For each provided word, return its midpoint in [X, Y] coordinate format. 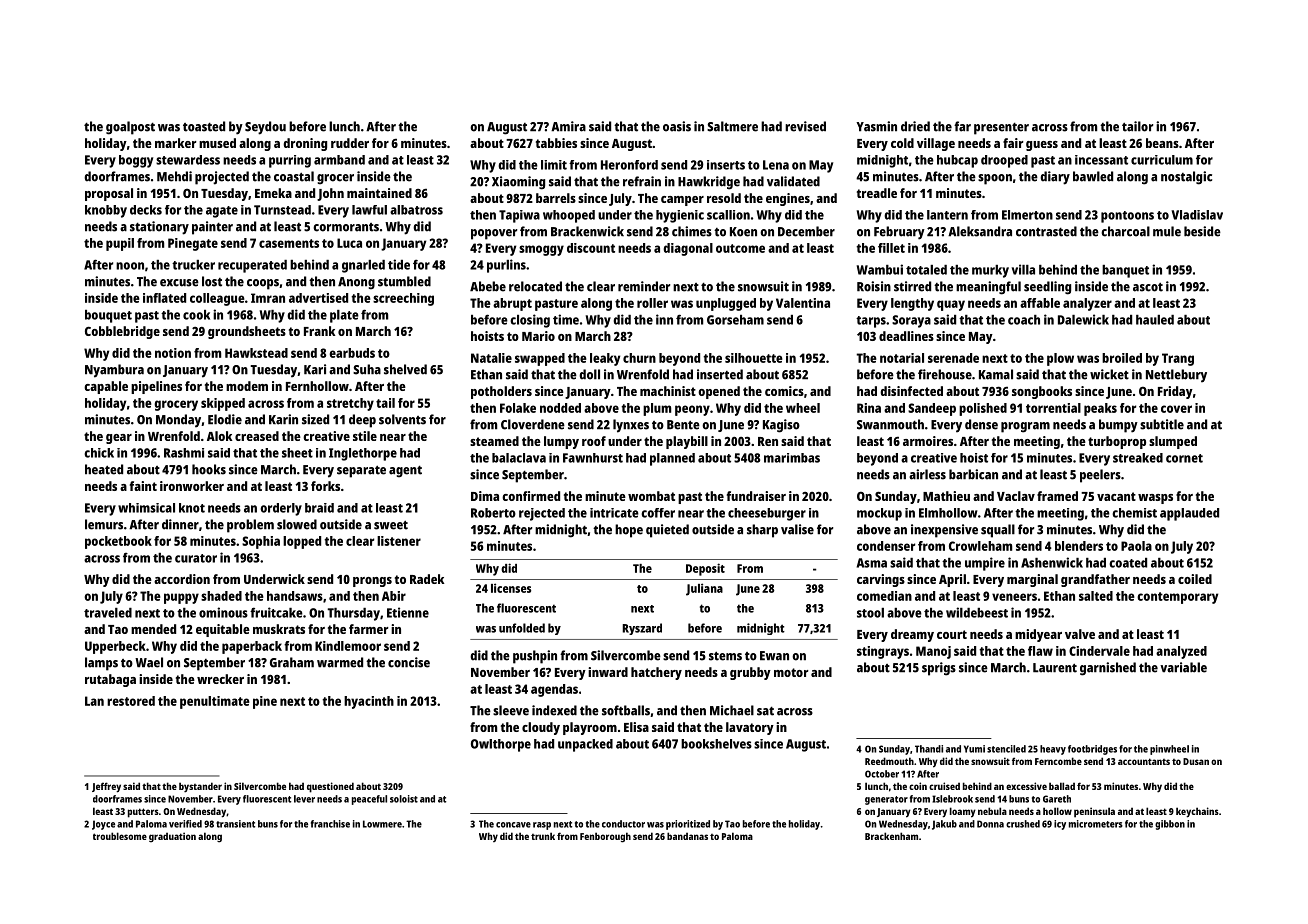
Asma [872, 563]
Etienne [408, 612]
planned [672, 459]
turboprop [1117, 442]
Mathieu [946, 496]
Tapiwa [519, 216]
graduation [172, 837]
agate [222, 212]
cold [902, 143]
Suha [367, 369]
